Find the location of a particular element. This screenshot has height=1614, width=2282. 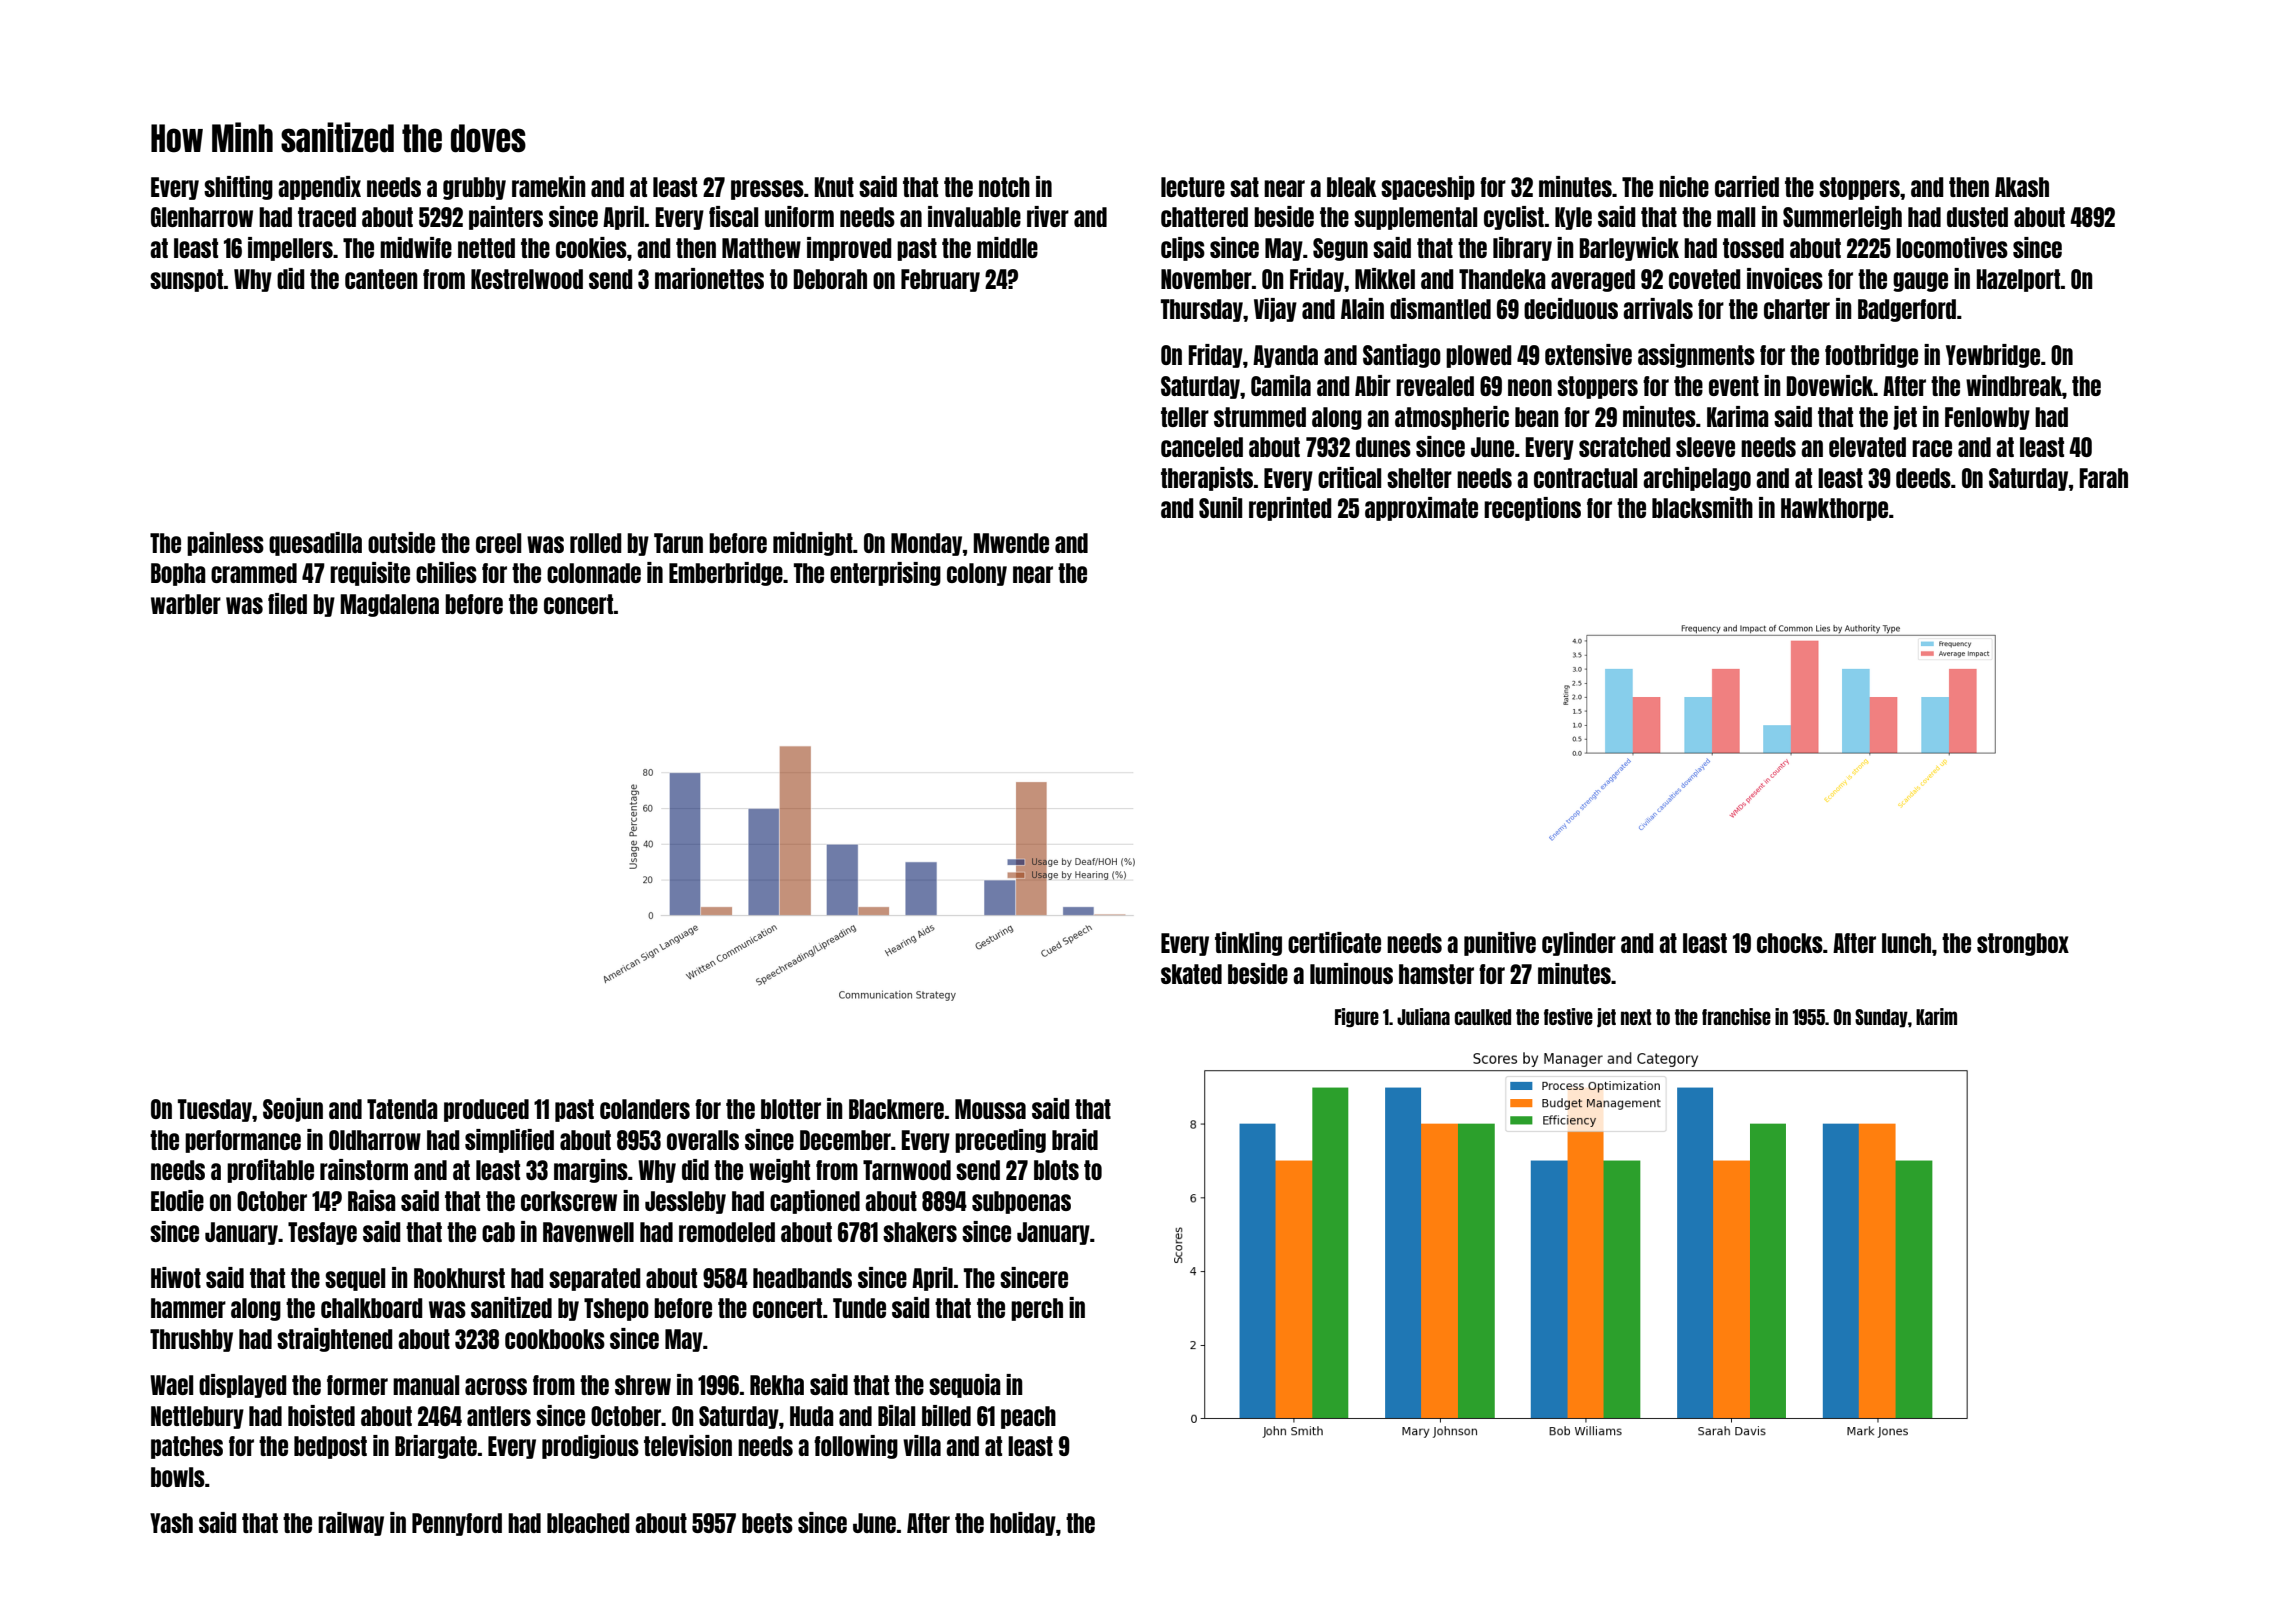

holiday is located at coordinates (1023, 1524).
